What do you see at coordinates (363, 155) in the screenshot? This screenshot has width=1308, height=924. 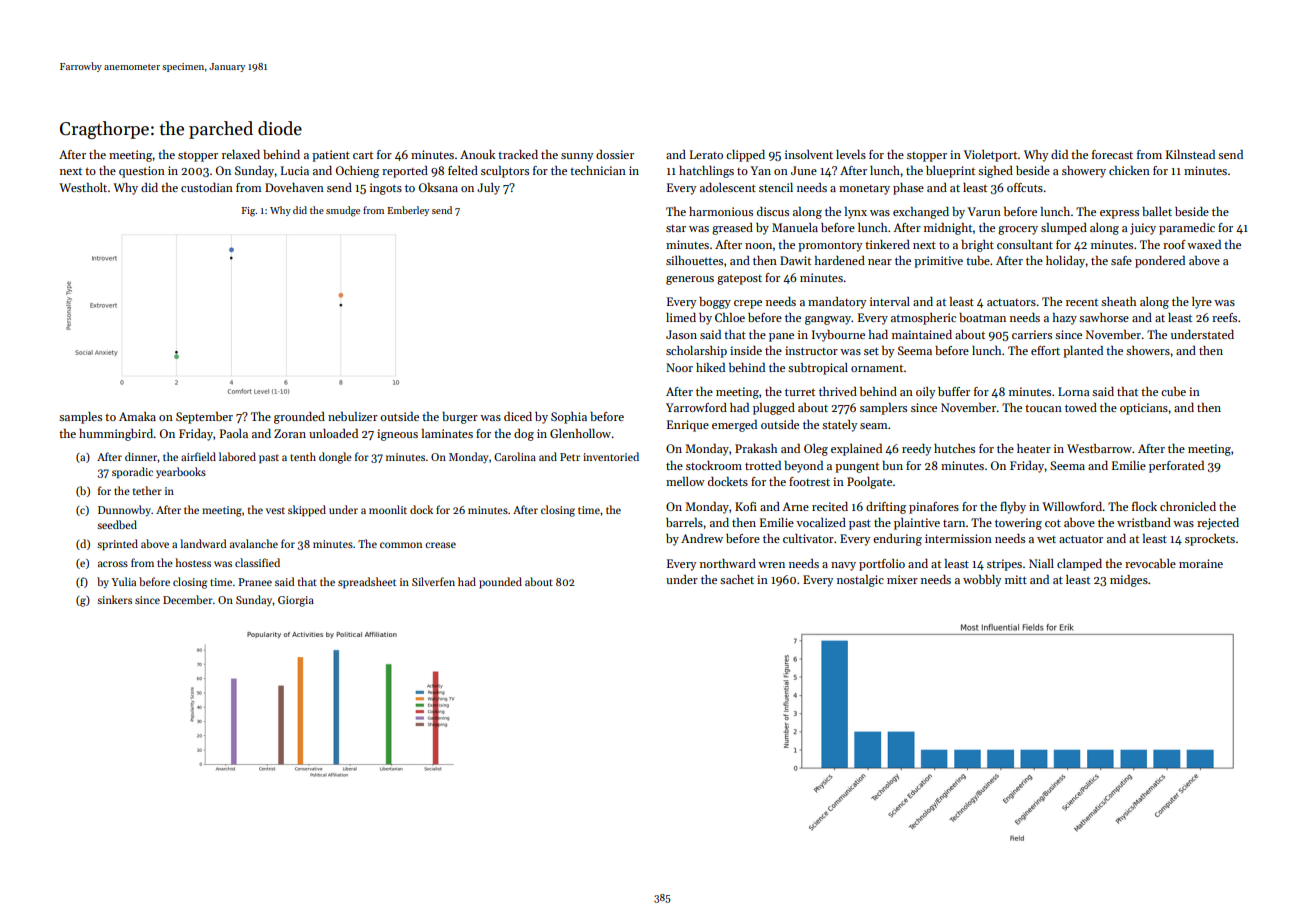 I see `cart` at bounding box center [363, 155].
